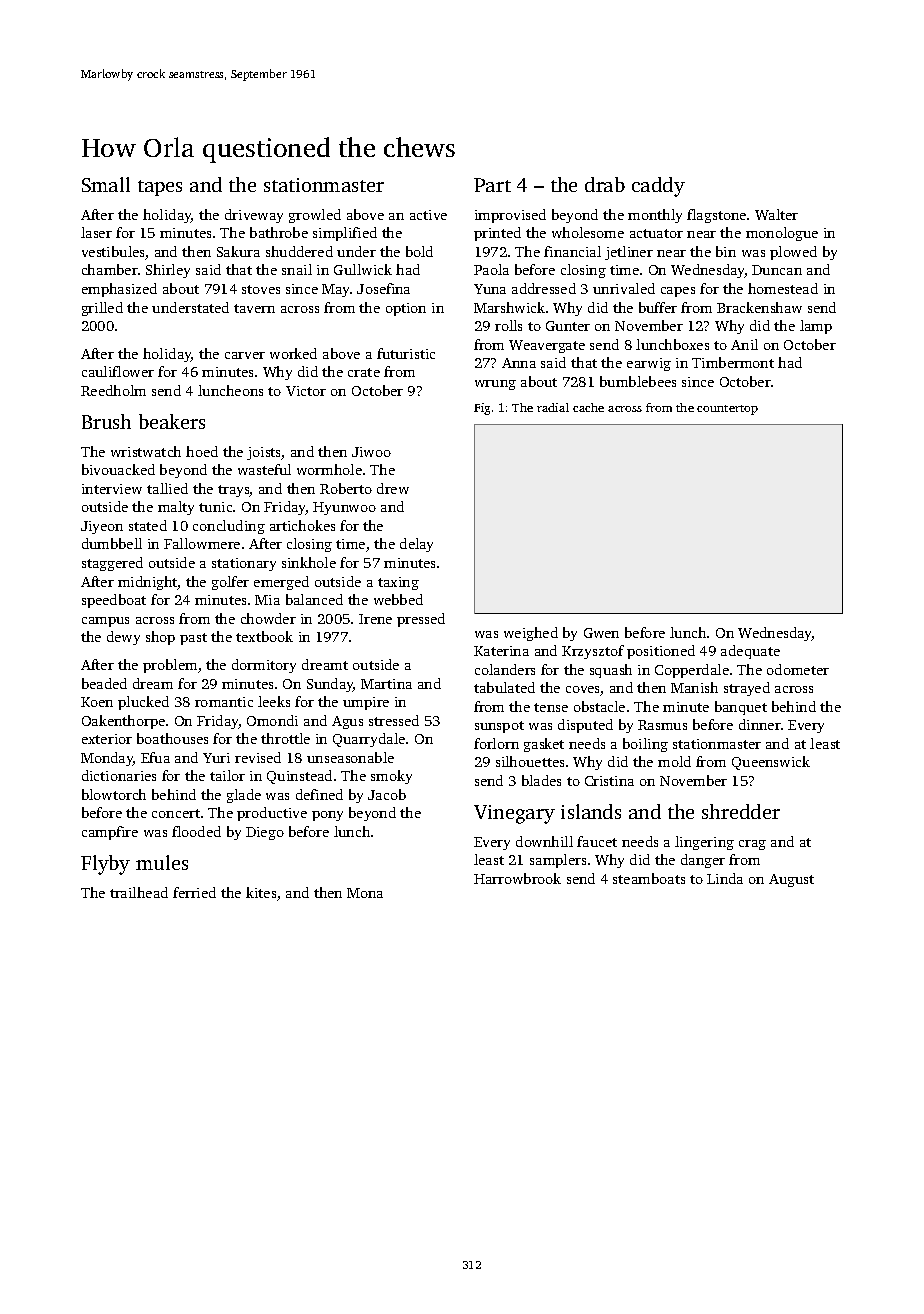 The image size is (924, 1314). What do you see at coordinates (194, 892) in the document?
I see `ferried` at bounding box center [194, 892].
